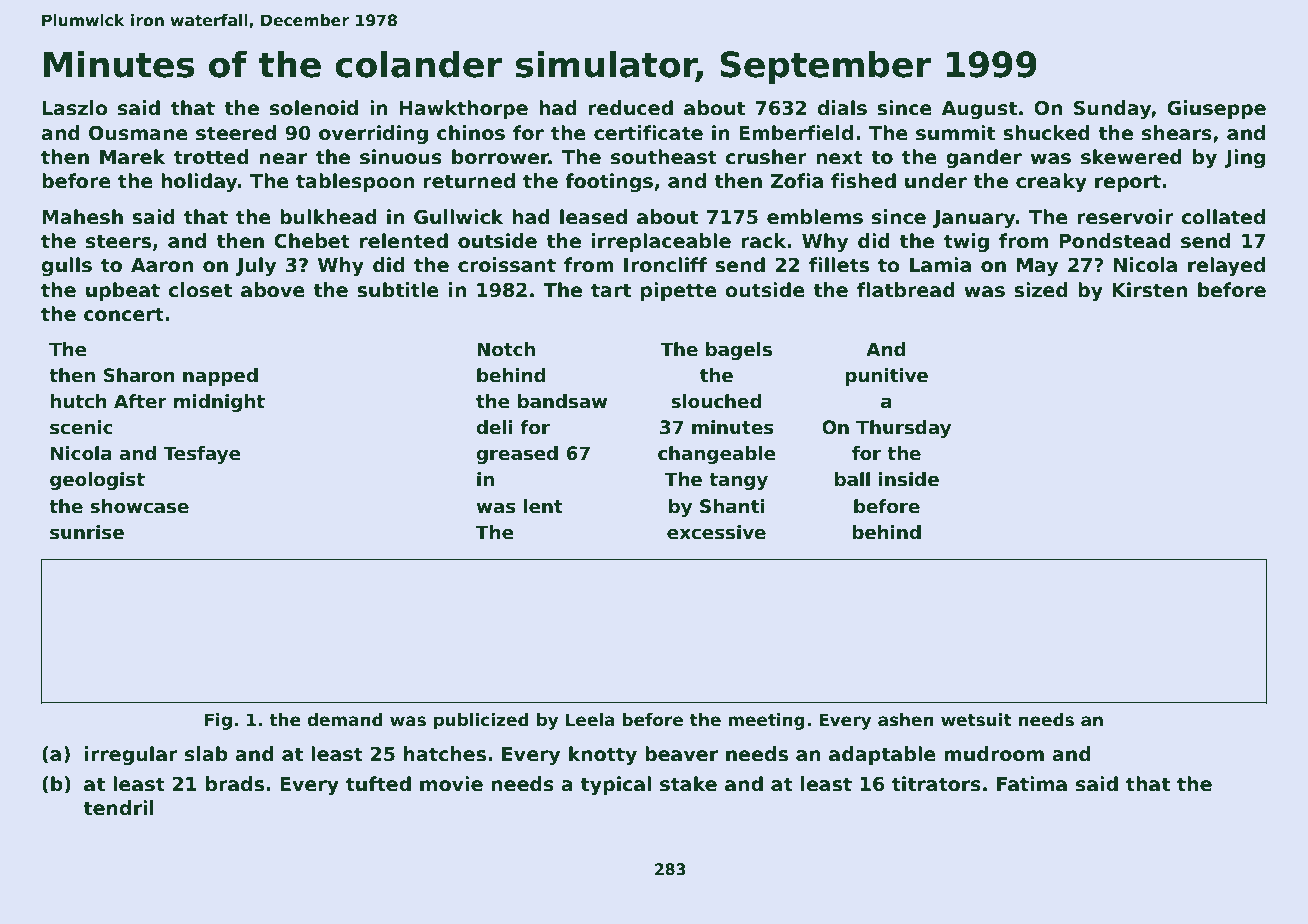  I want to click on inside, so click(909, 479).
